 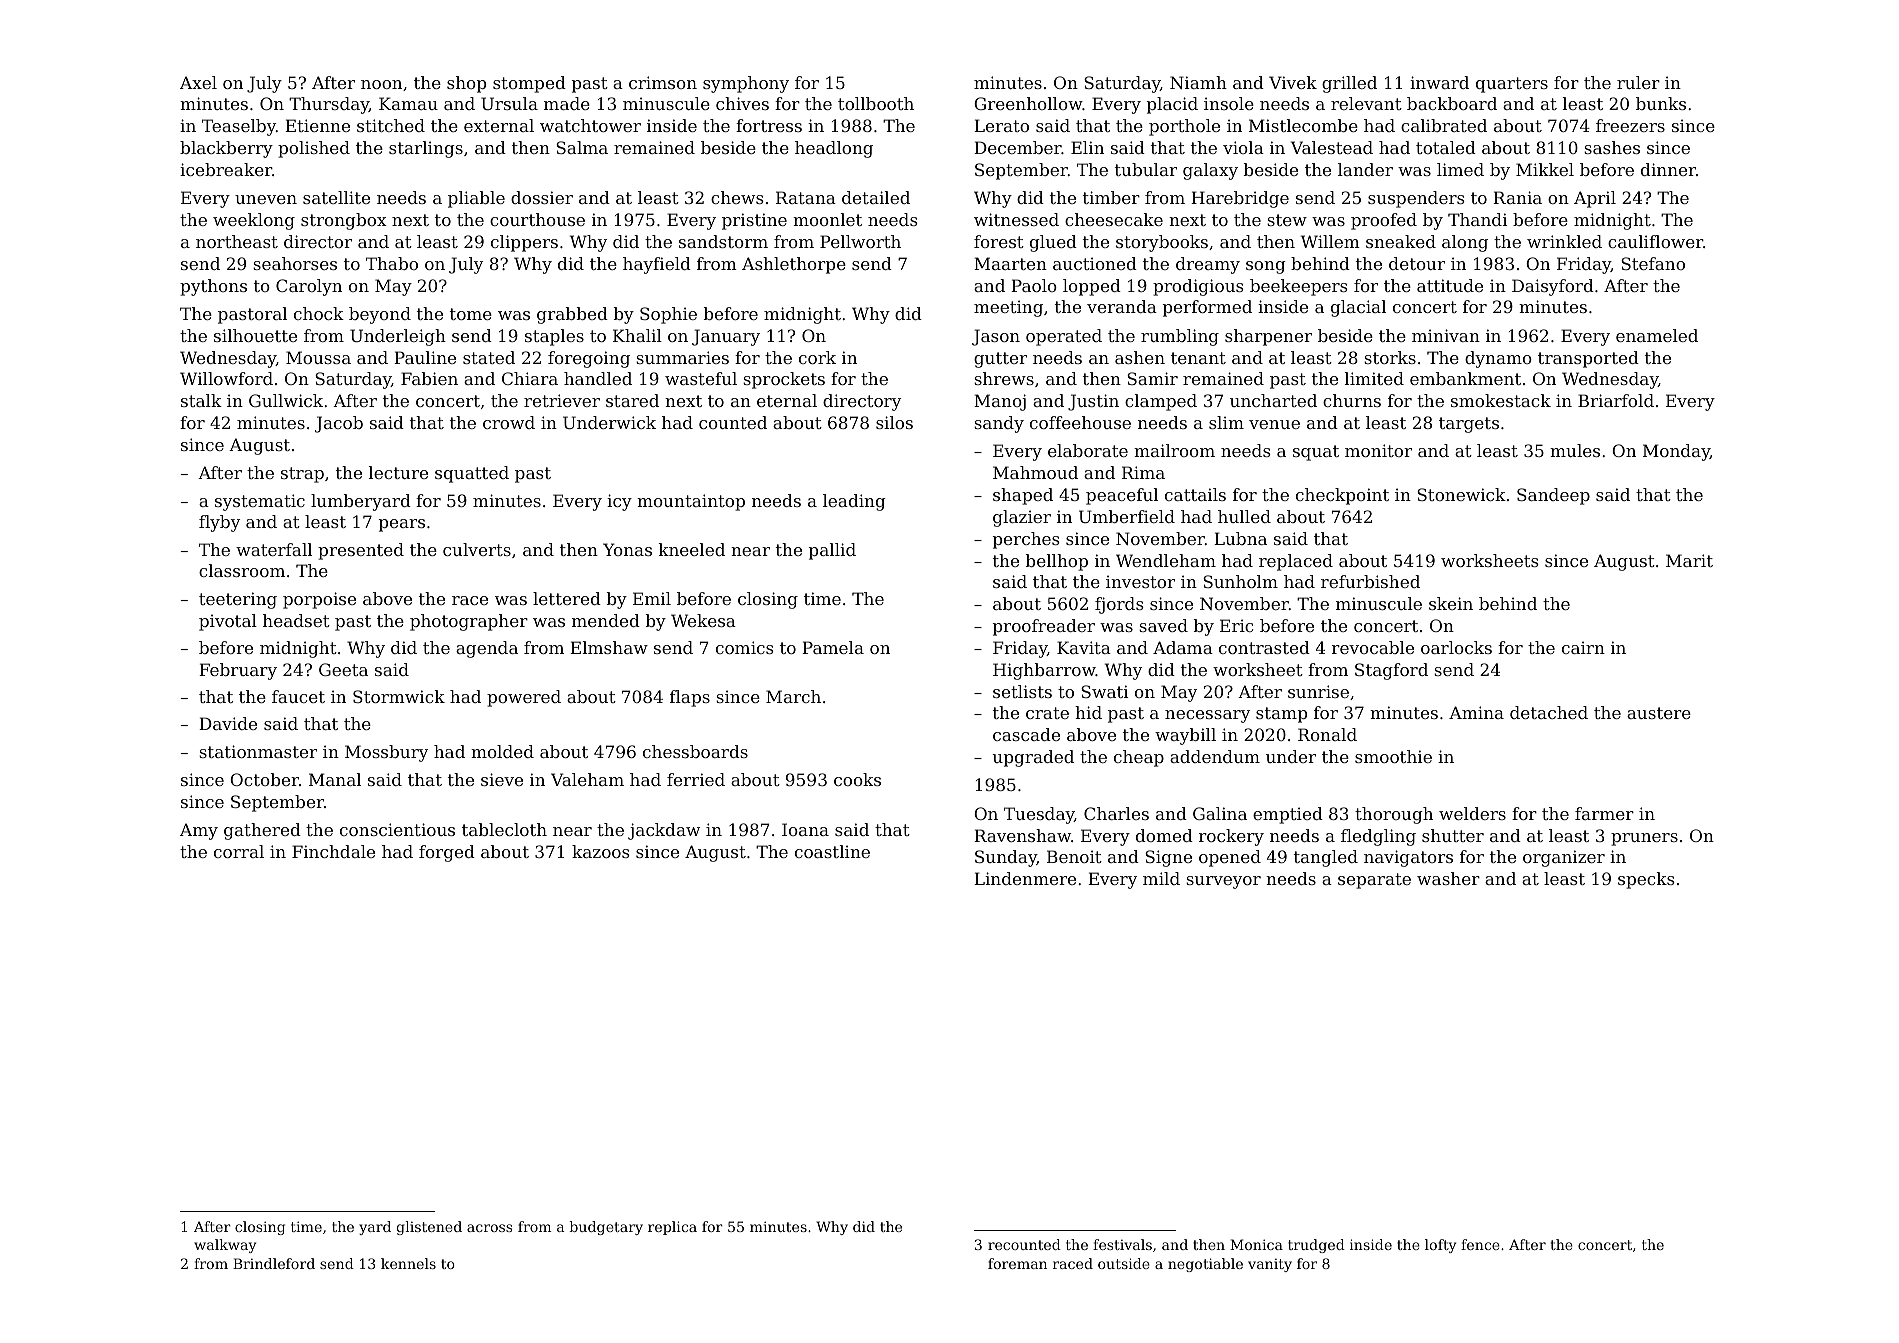 I want to click on icebreaker, so click(x=226, y=169).
